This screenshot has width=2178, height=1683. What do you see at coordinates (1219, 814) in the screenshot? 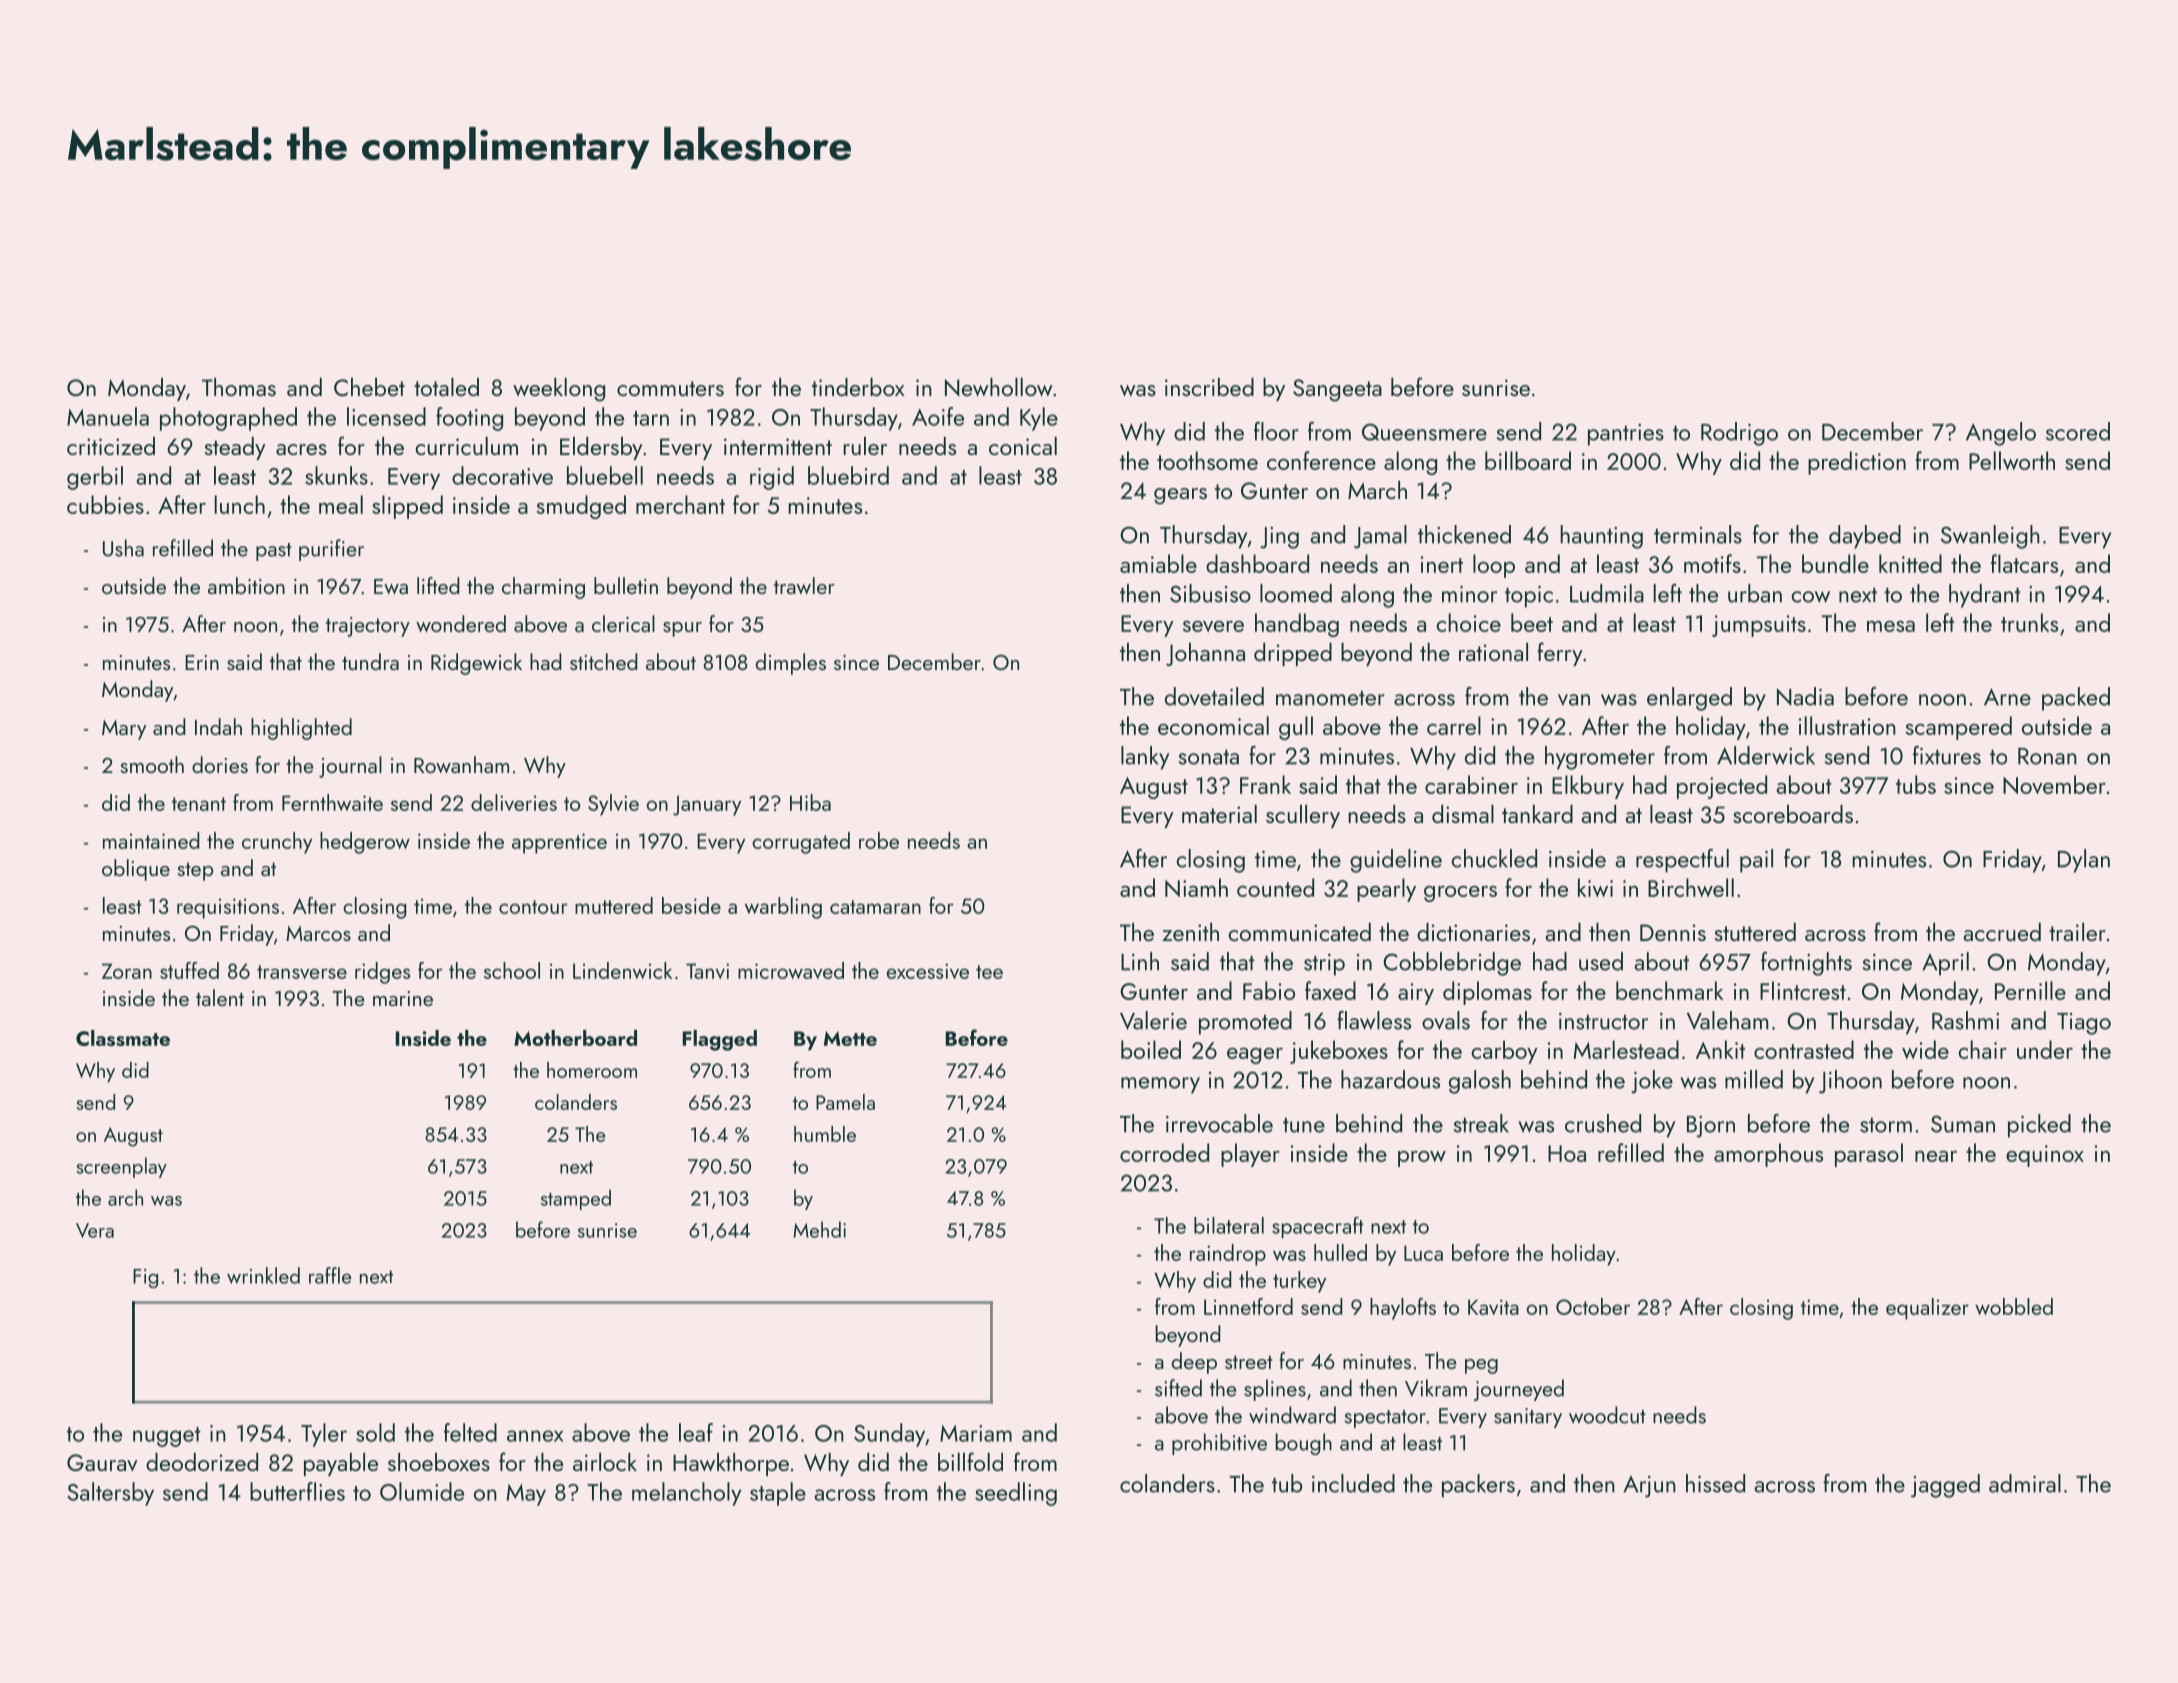
I see `material` at bounding box center [1219, 814].
